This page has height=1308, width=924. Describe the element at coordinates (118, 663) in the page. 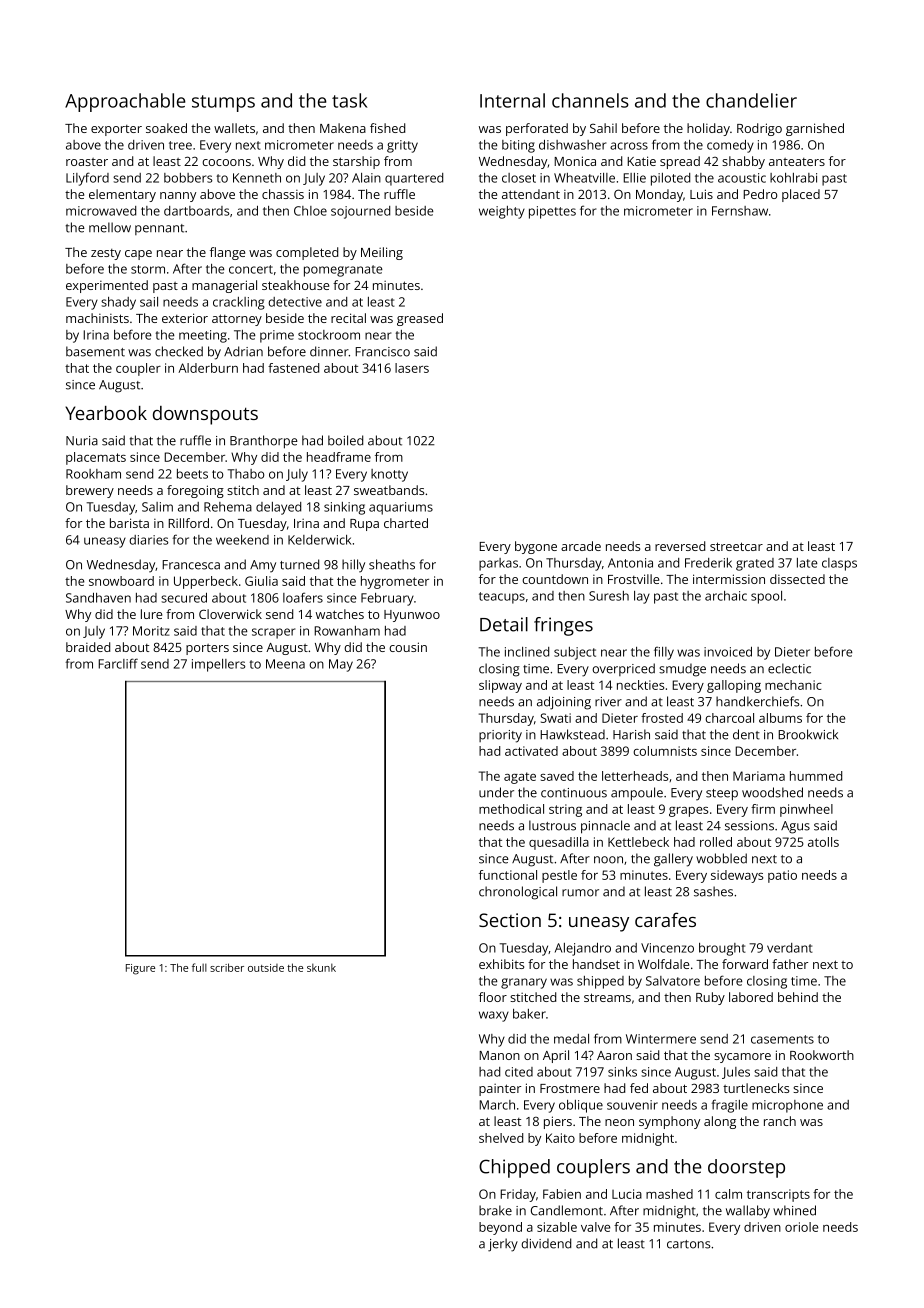

I see `Farcliff` at that location.
